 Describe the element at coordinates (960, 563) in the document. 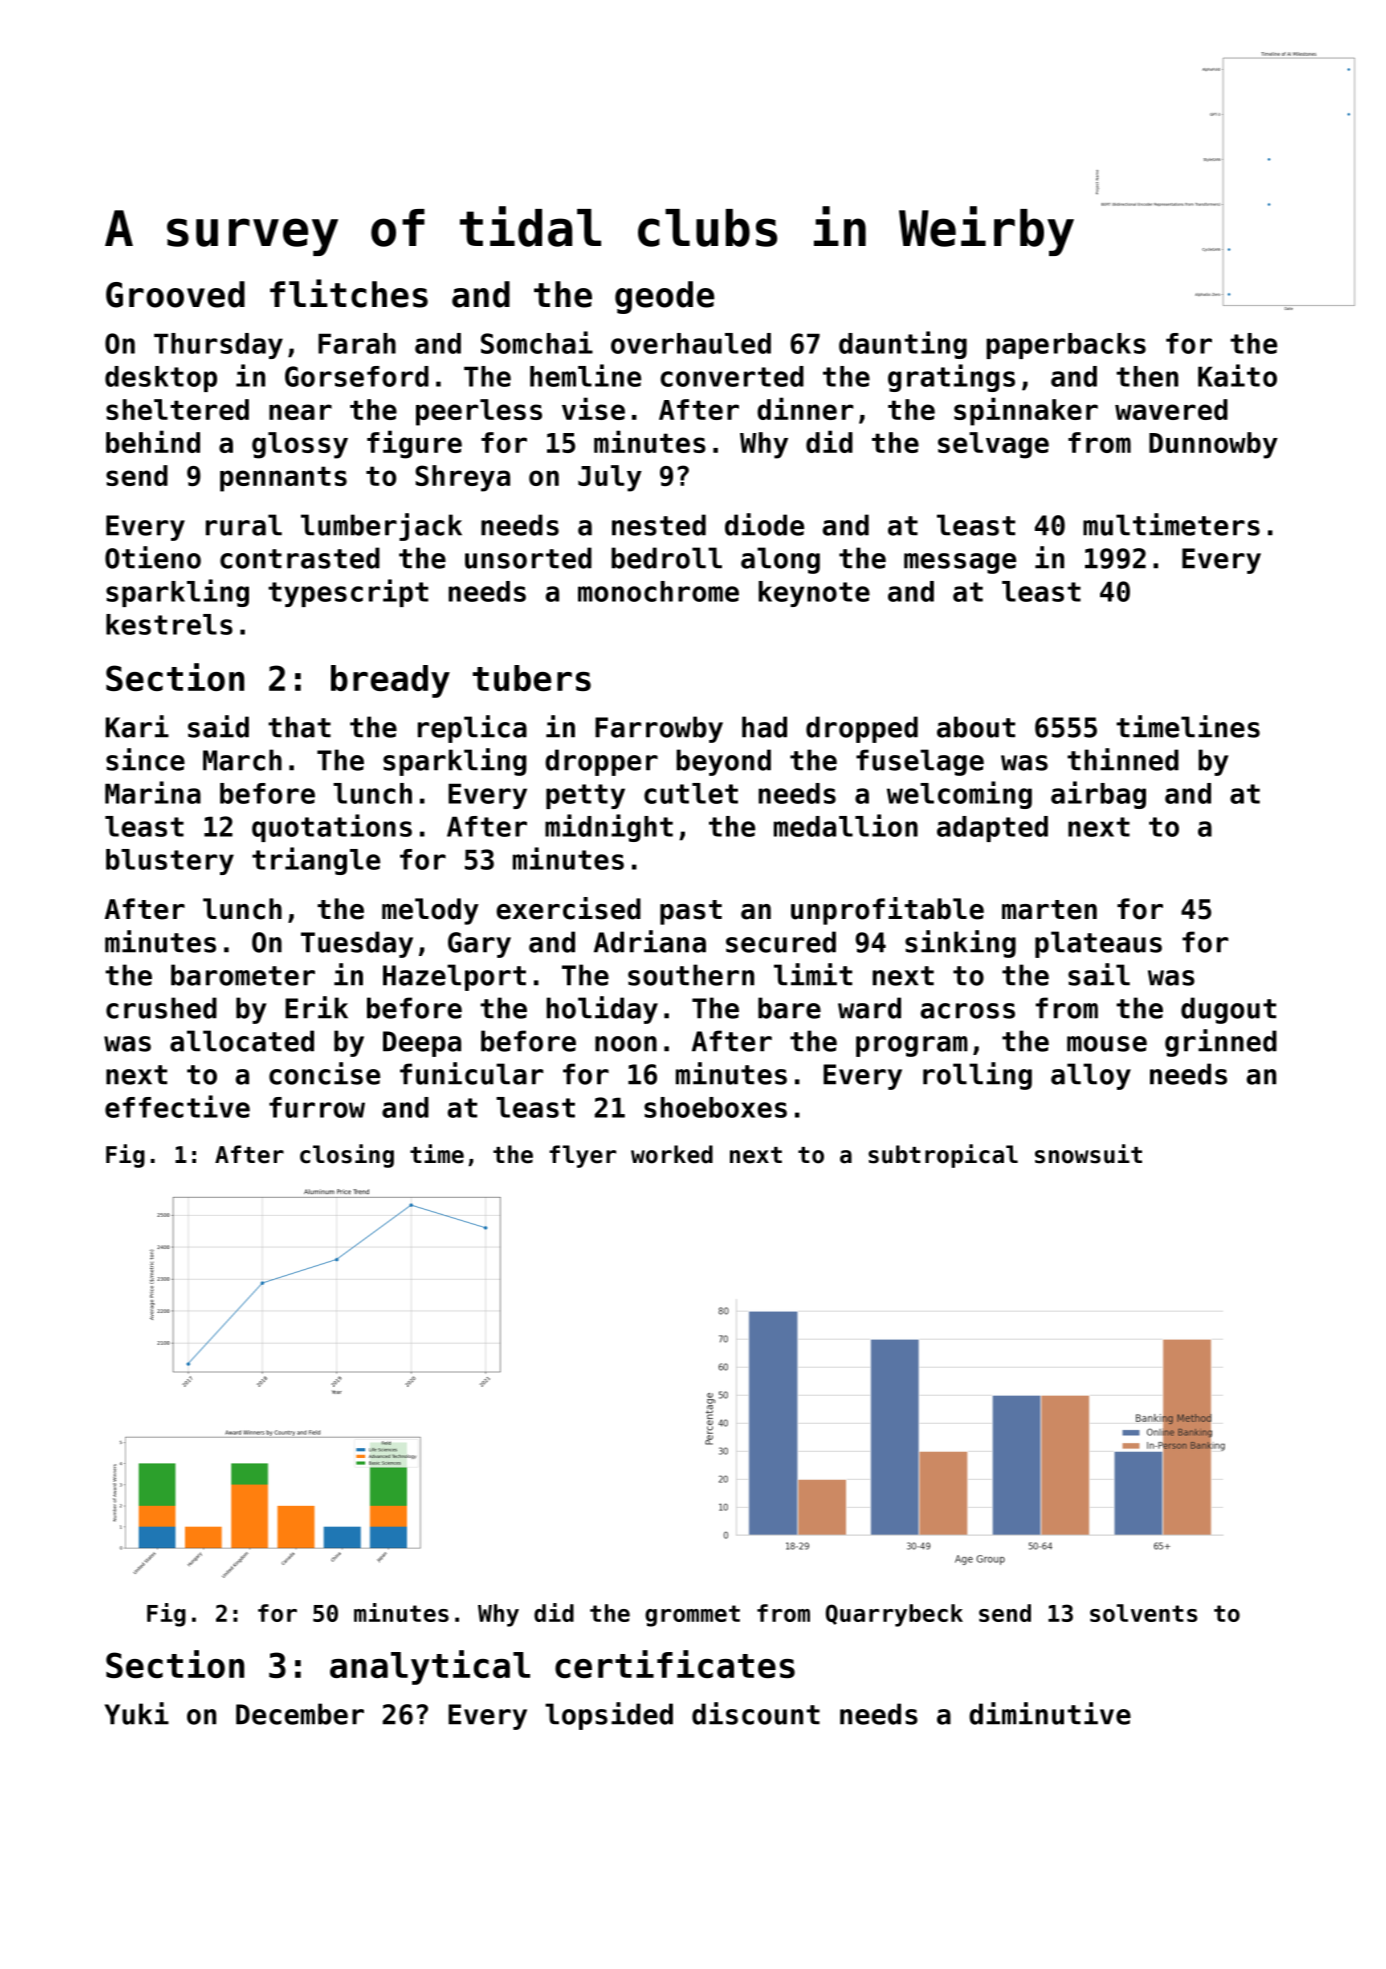

I see `message` at that location.
